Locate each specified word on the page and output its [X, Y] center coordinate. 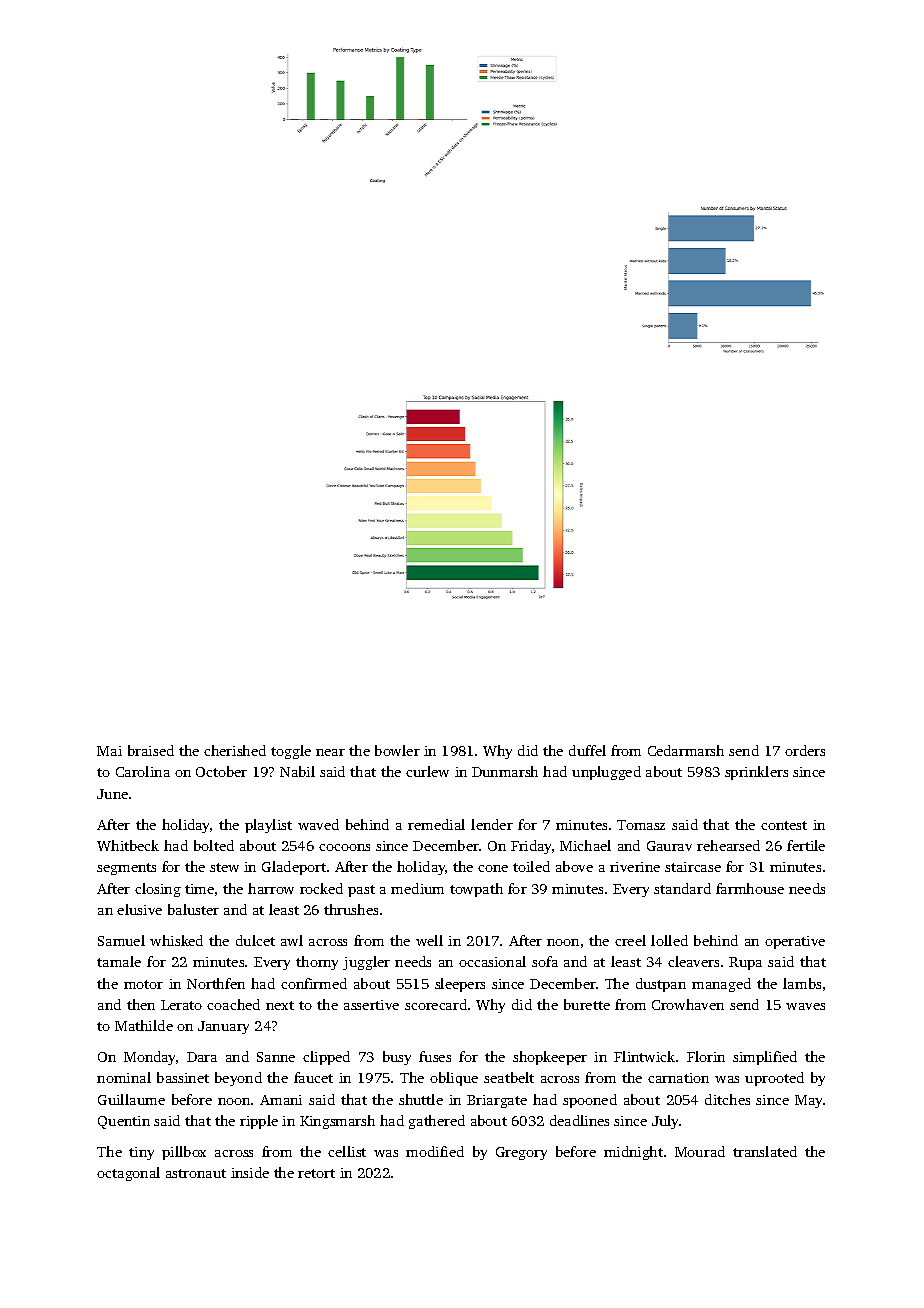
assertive [371, 1005]
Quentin [124, 1122]
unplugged [606, 773]
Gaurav [669, 846]
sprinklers [756, 773]
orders [805, 750]
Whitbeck [128, 845]
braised [151, 750]
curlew [427, 771]
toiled [531, 866]
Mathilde [144, 1025]
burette [587, 1004]
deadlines [579, 1120]
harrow [271, 888]
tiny [141, 1153]
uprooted [774, 1079]
